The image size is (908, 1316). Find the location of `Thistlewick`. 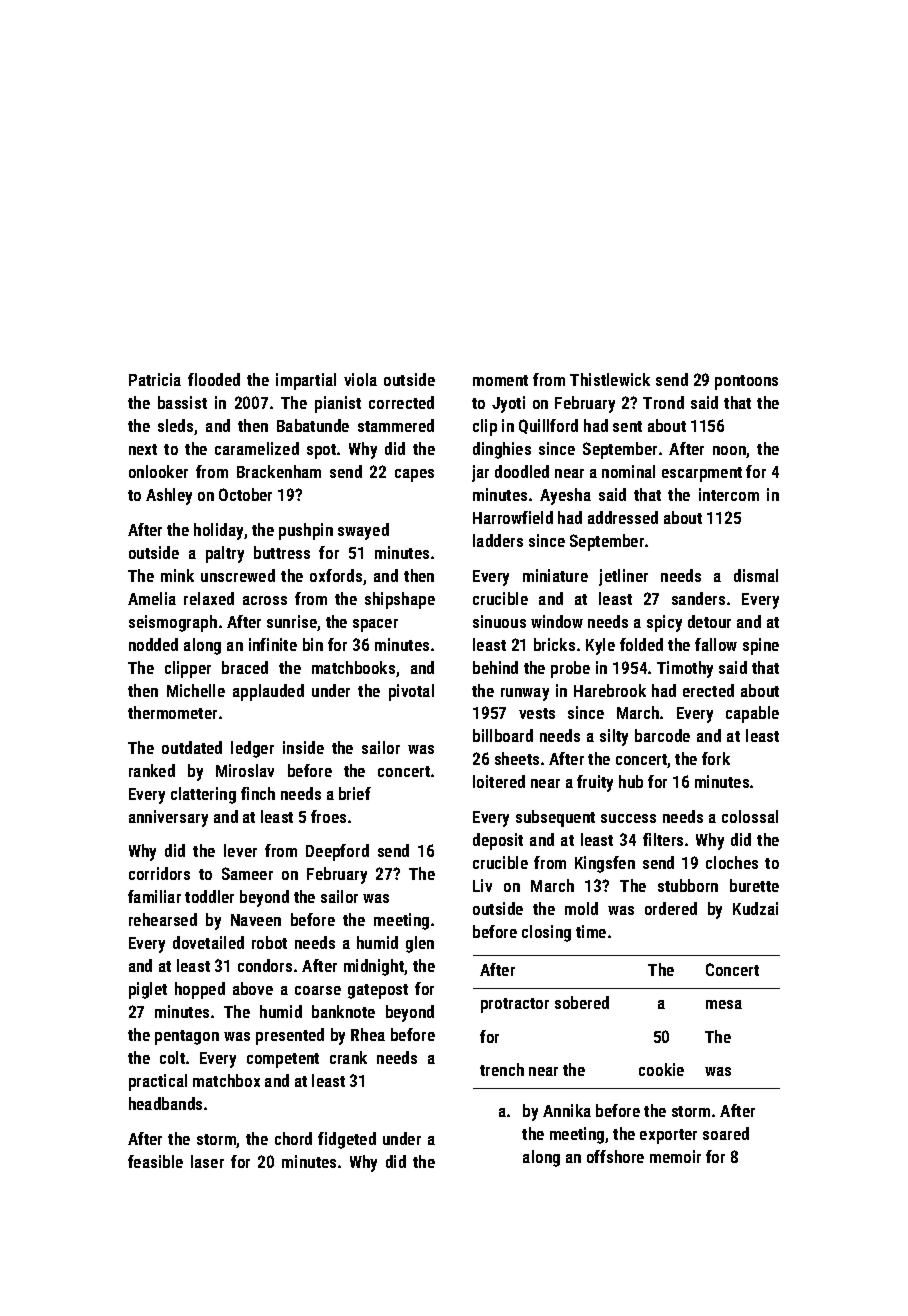

Thistlewick is located at coordinates (610, 379).
